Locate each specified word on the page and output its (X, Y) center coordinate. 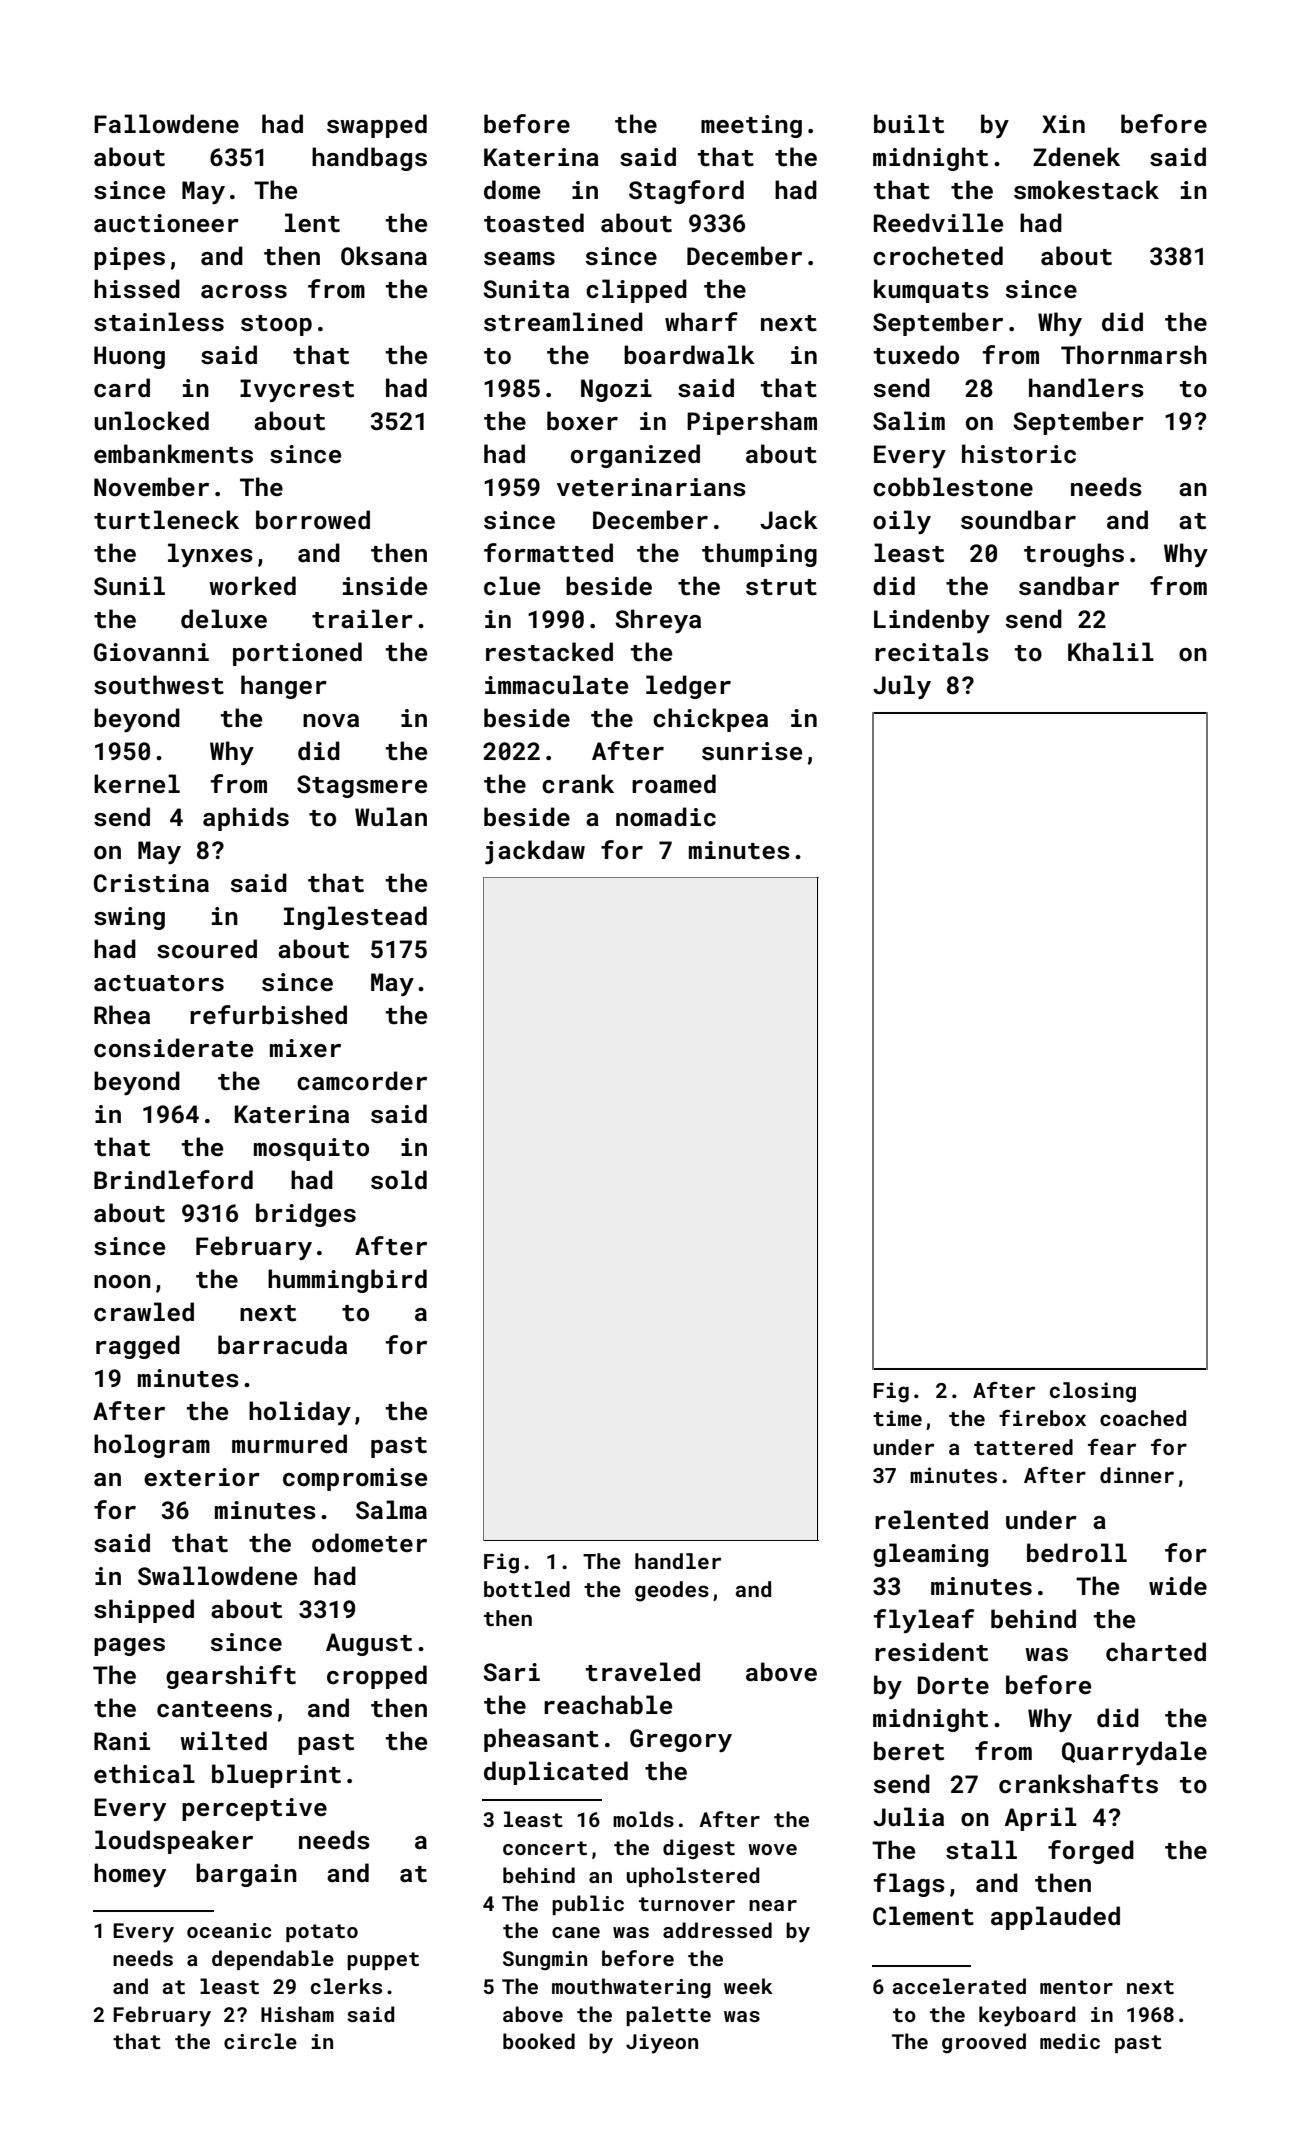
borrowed (313, 519)
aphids (246, 819)
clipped (636, 291)
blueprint (276, 1776)
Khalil (1111, 651)
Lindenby (932, 621)
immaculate (556, 685)
